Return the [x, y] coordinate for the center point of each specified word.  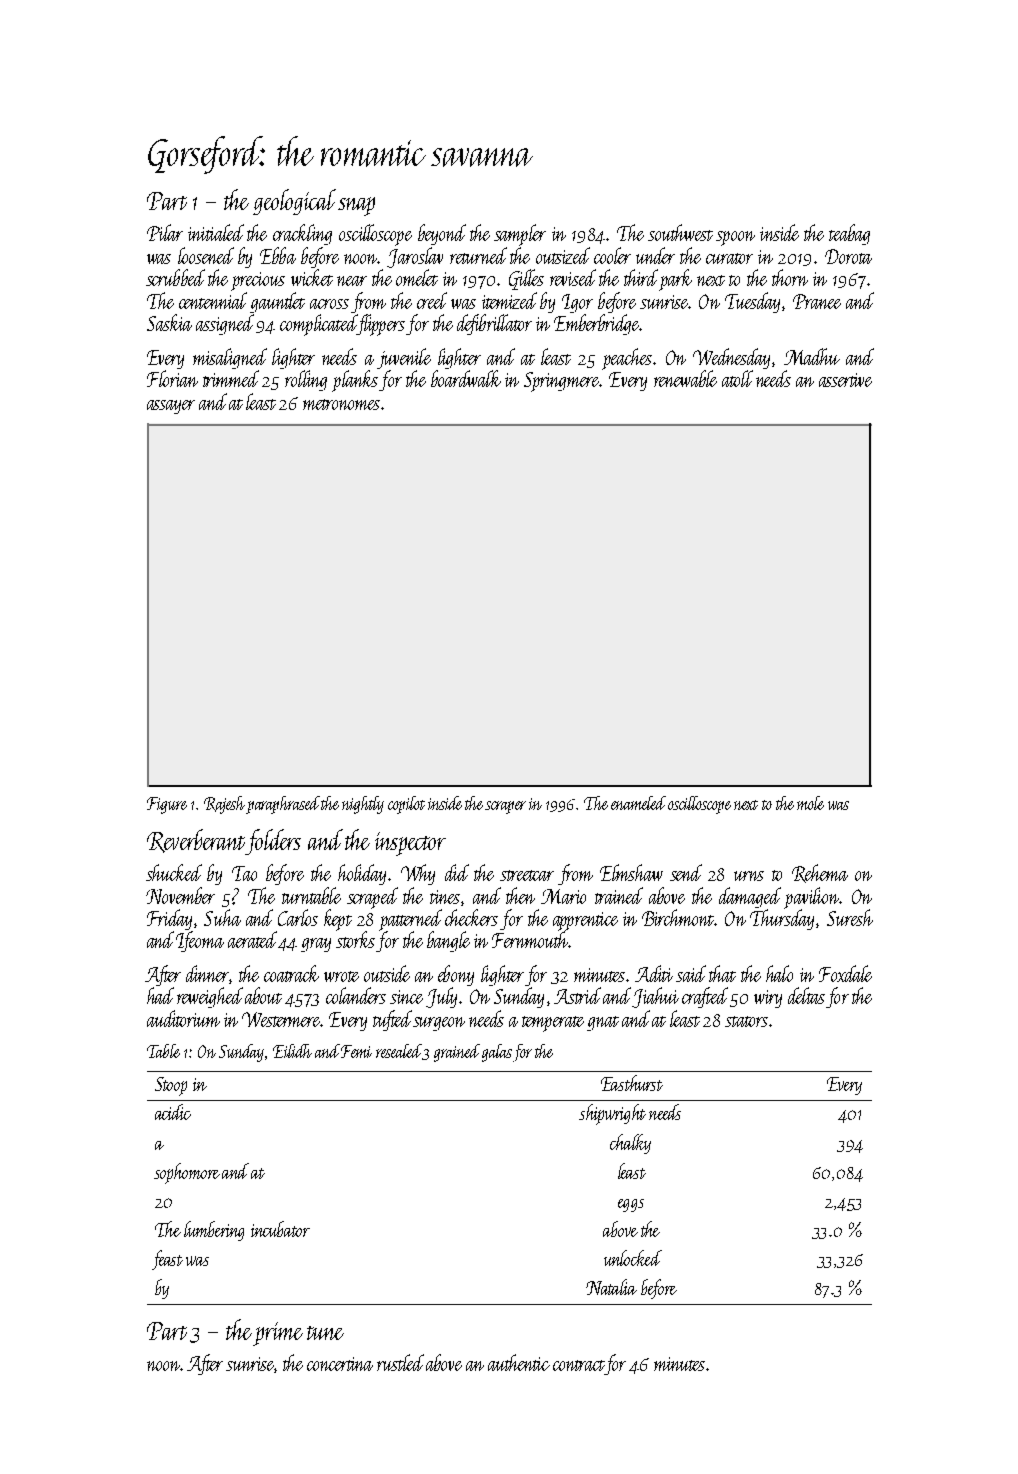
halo [779, 973]
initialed [216, 232]
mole [810, 803]
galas [497, 1053]
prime [278, 1334]
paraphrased [283, 805]
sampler [520, 235]
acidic [173, 1112]
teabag [849, 234]
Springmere [562, 382]
